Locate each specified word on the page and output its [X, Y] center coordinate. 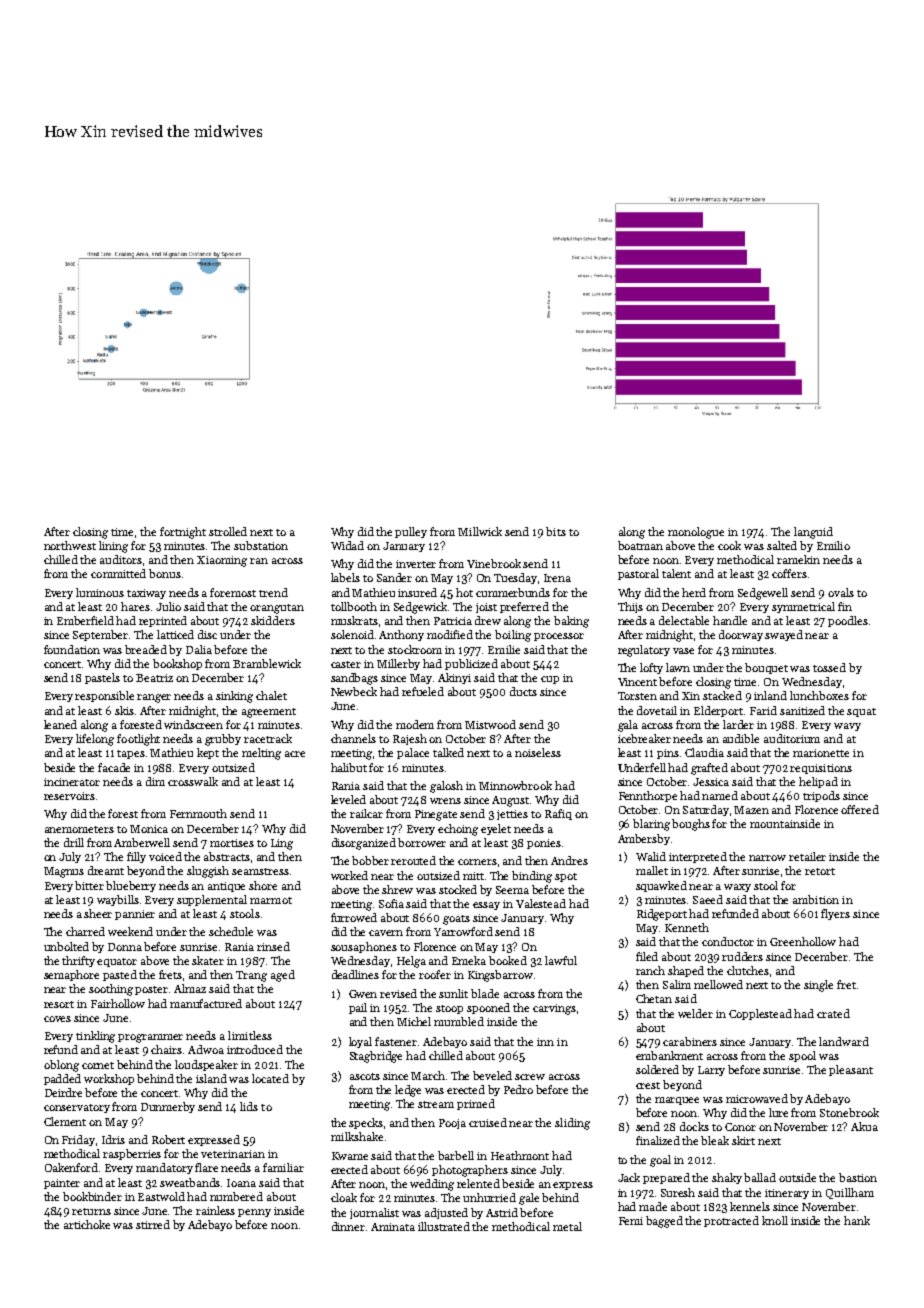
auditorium [792, 738]
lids [249, 1106]
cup [550, 680]
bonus [165, 573]
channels [353, 738]
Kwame [350, 1156]
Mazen [751, 810]
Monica [149, 829]
